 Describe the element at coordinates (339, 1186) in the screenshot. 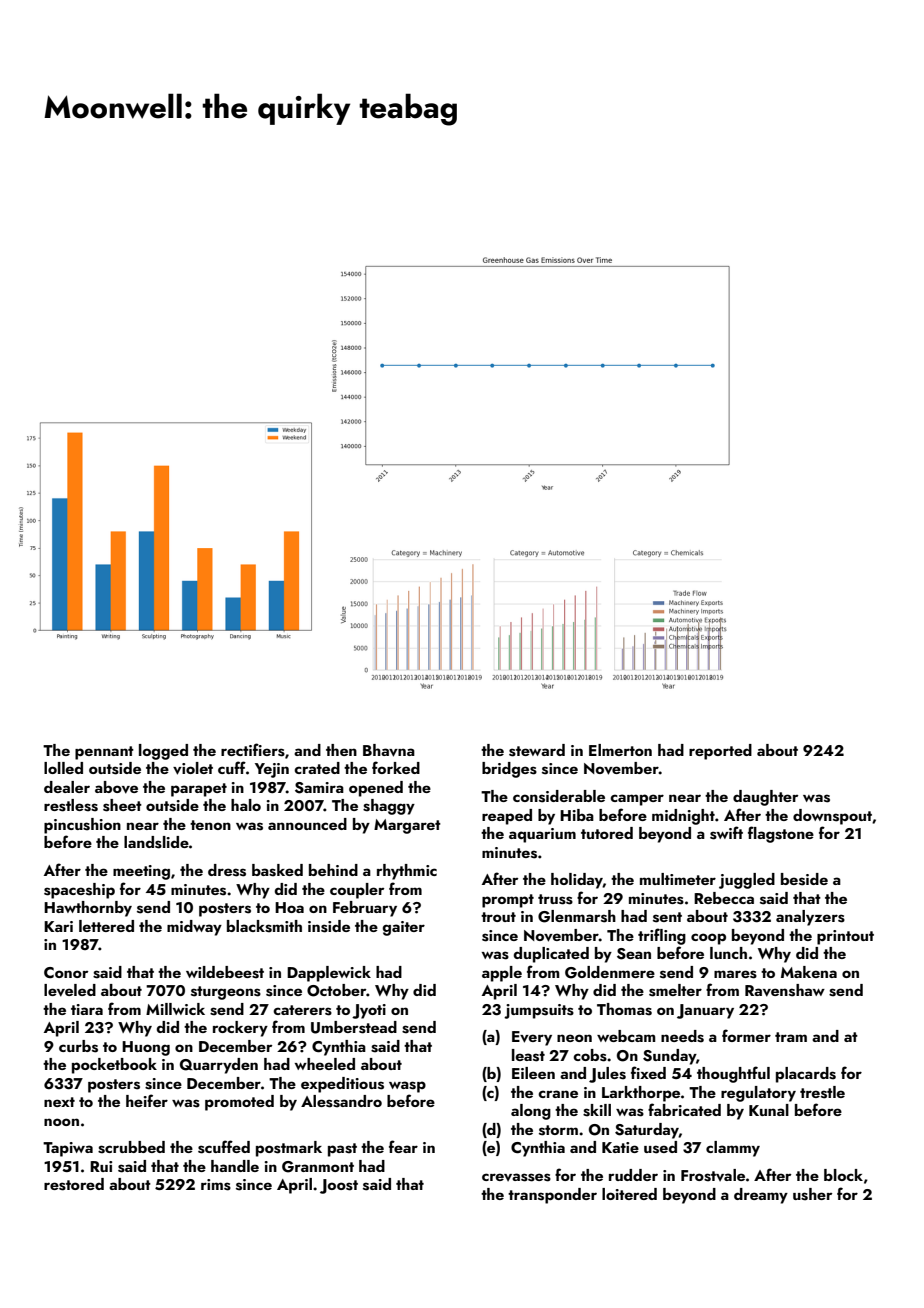

I see `Joost` at that location.
